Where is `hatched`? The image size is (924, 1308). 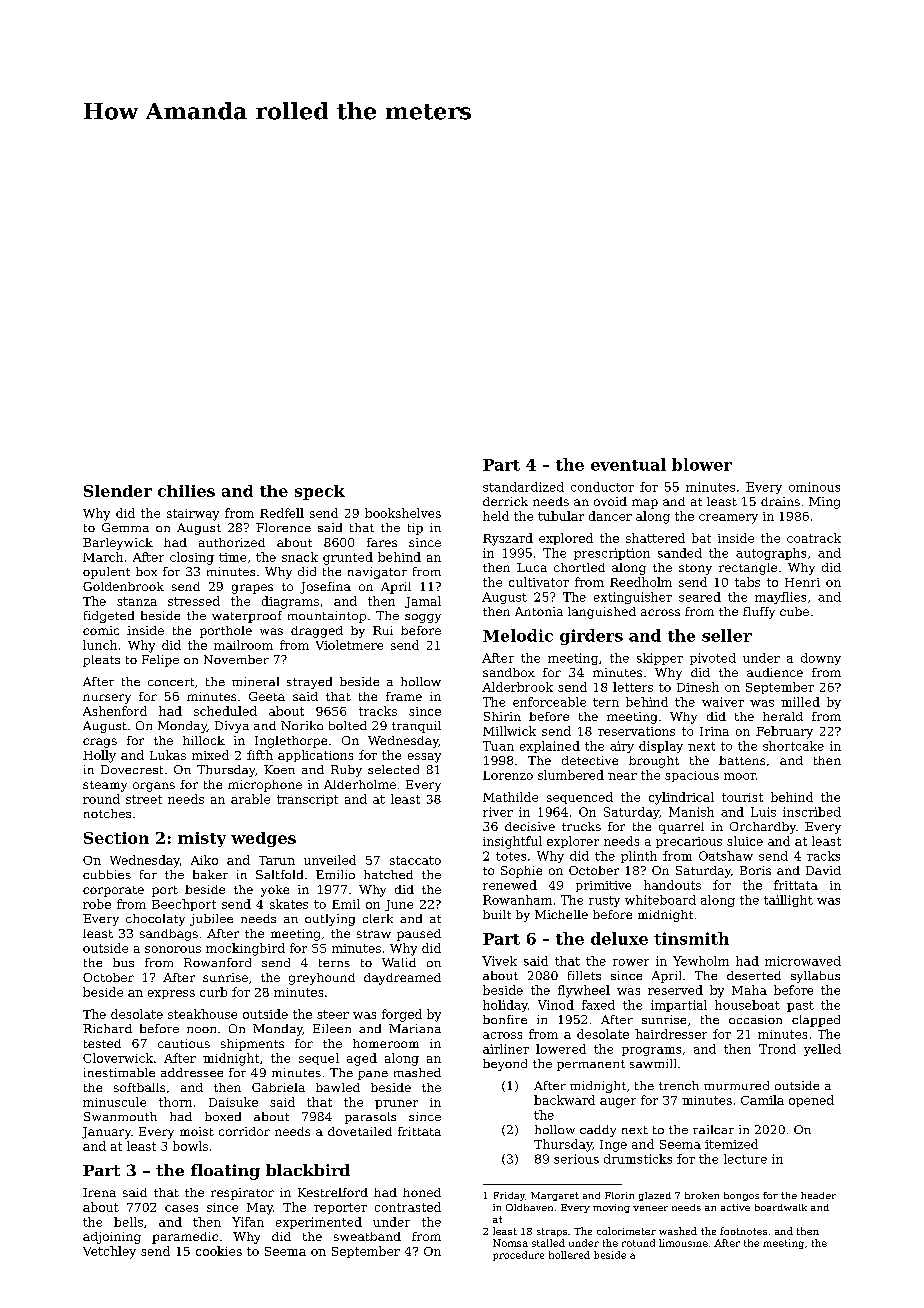 hatched is located at coordinates (388, 874).
